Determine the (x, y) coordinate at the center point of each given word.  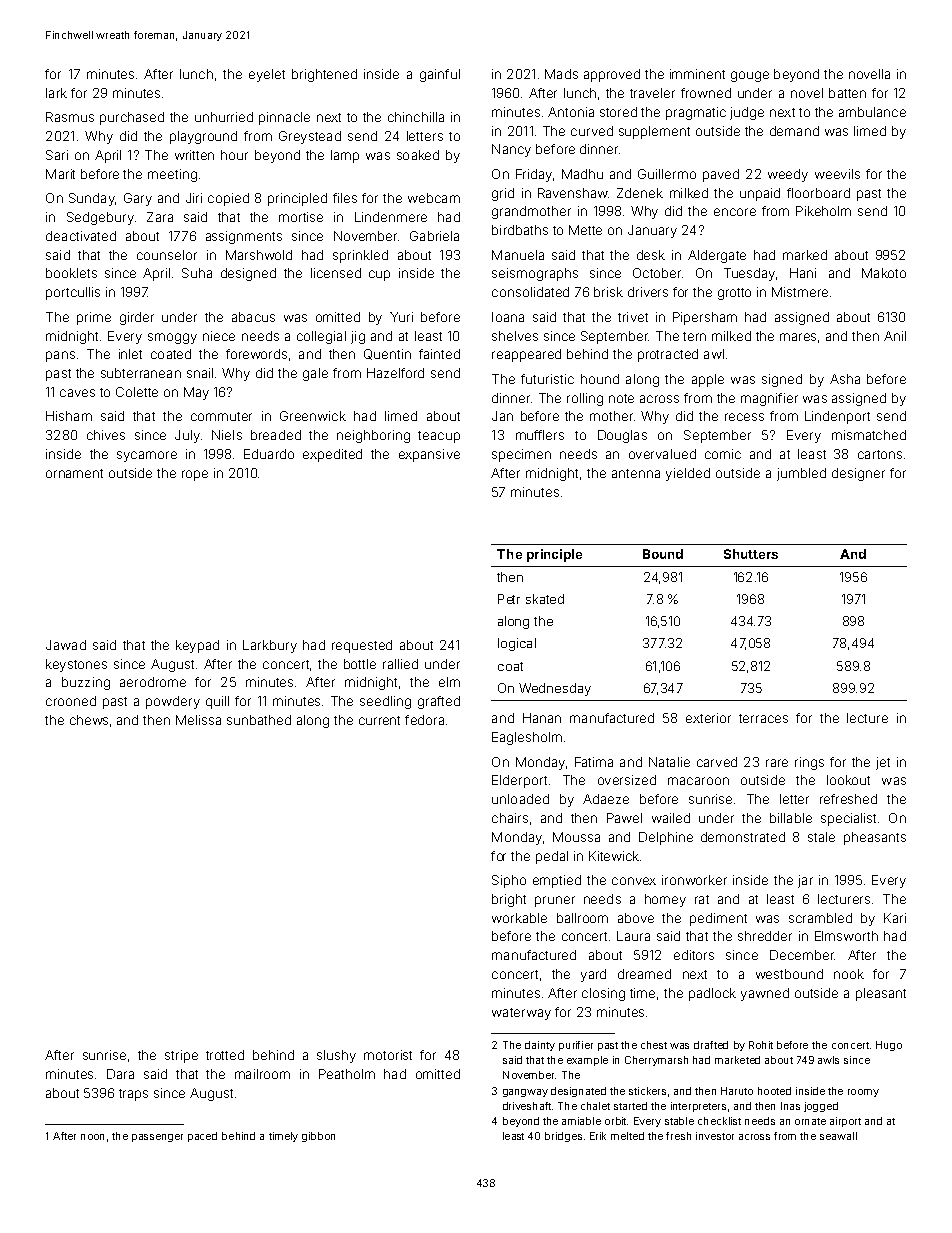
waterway (521, 1014)
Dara (120, 1074)
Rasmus (70, 117)
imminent (697, 74)
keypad (197, 646)
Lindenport (837, 417)
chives (106, 435)
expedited (332, 455)
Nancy (511, 150)
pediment (718, 919)
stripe (181, 1056)
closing (603, 994)
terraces (763, 718)
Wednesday (555, 689)
